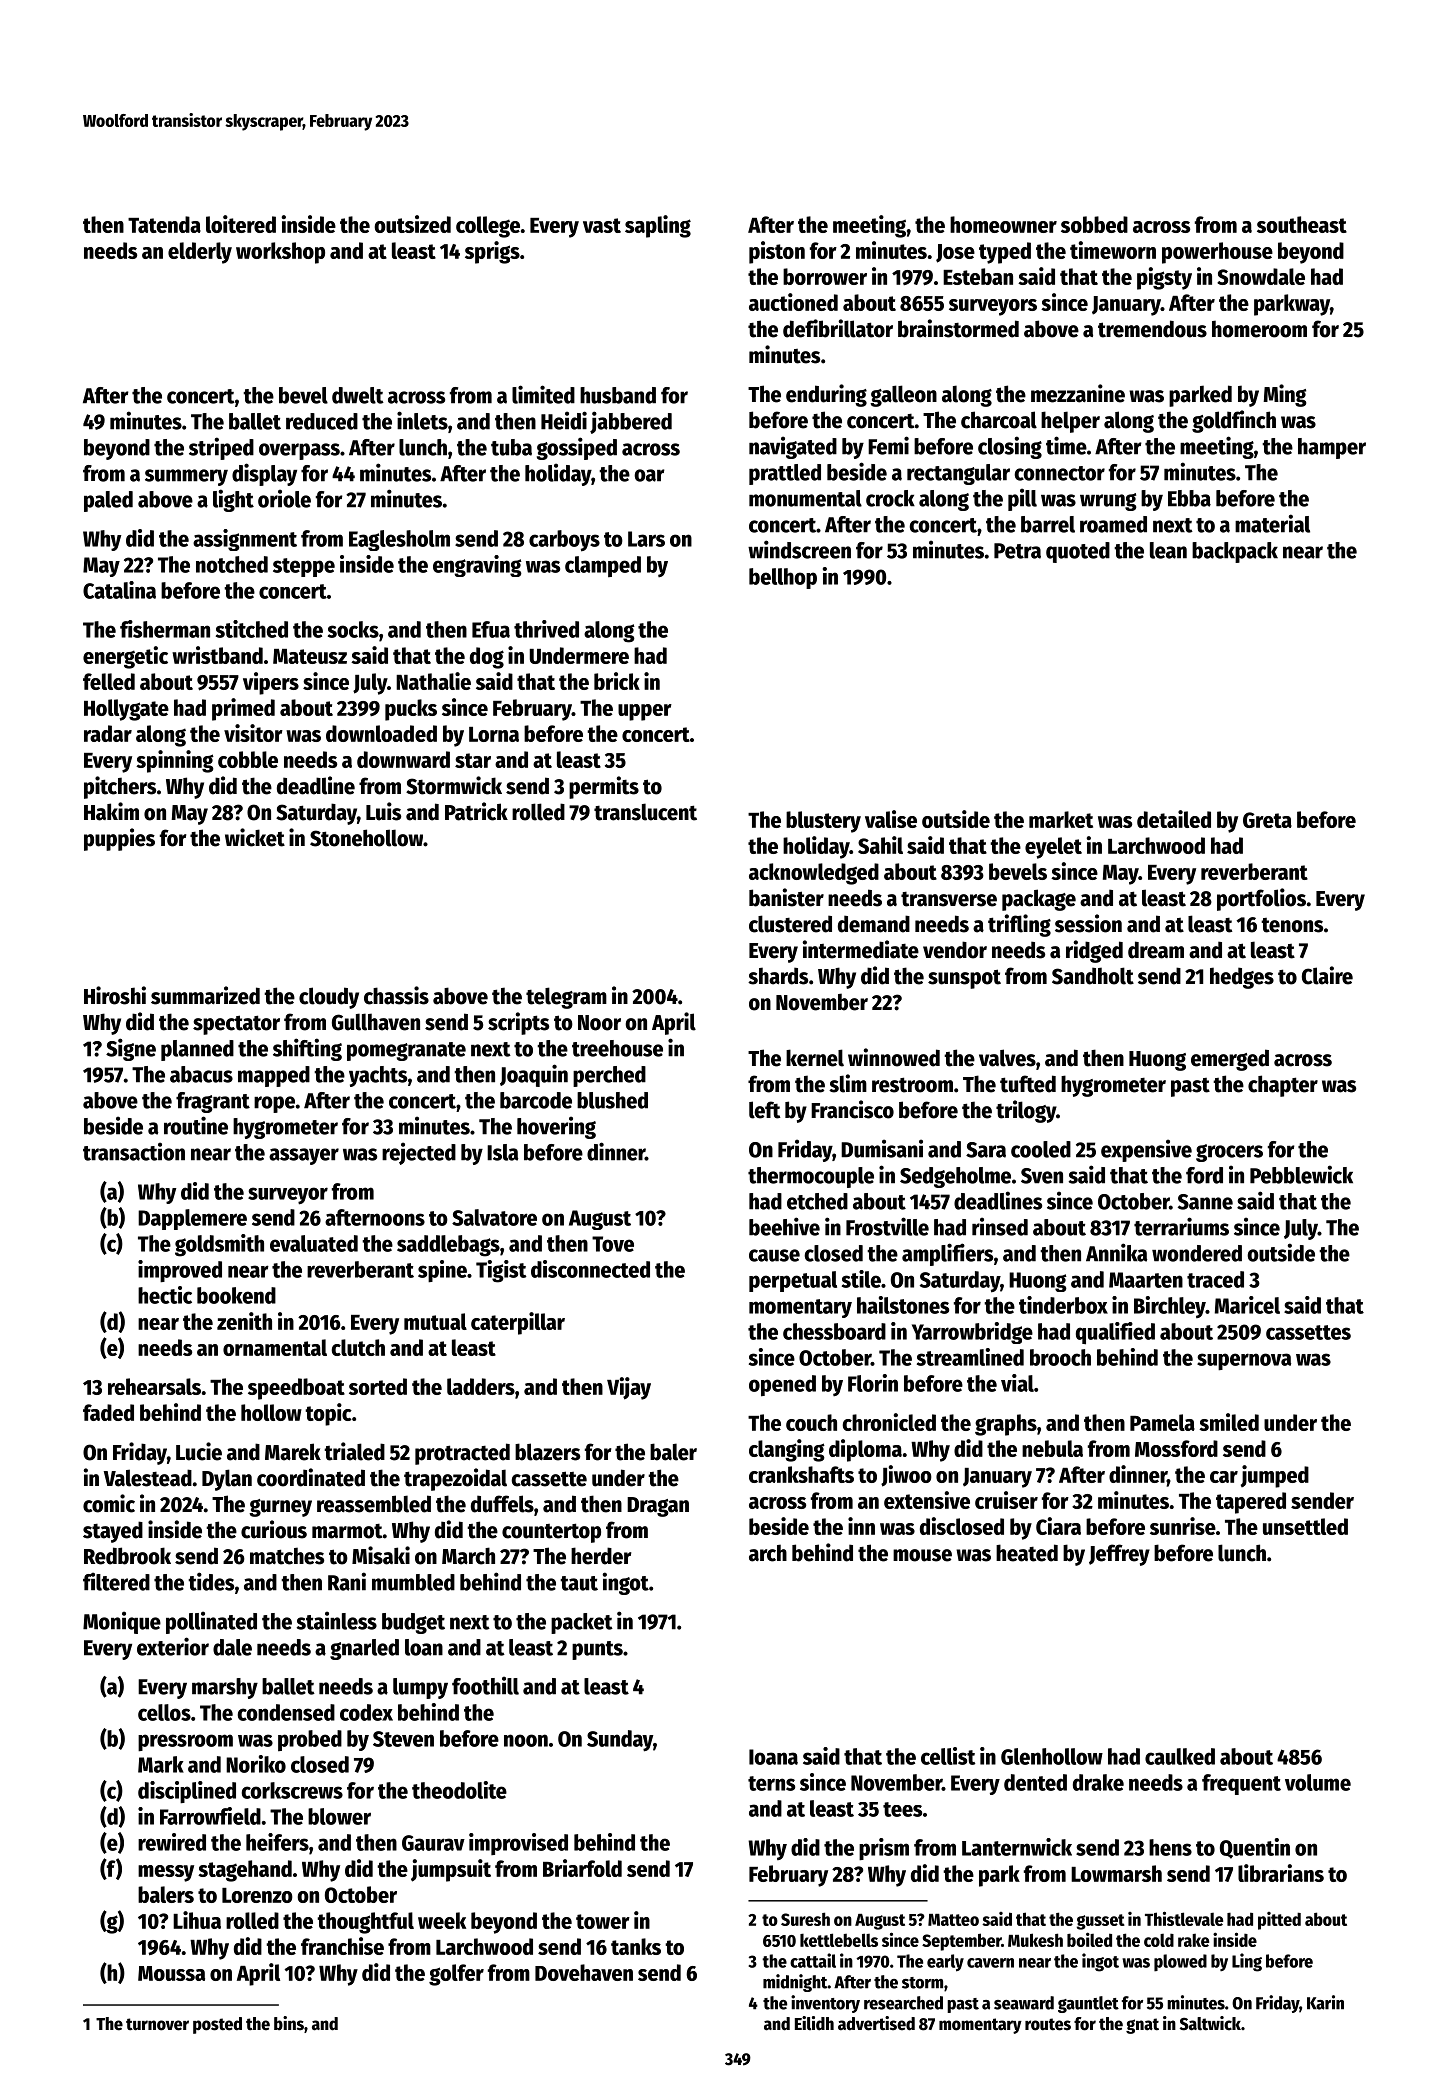  Describe the element at coordinates (289, 2023) in the image. I see `bins` at that location.
